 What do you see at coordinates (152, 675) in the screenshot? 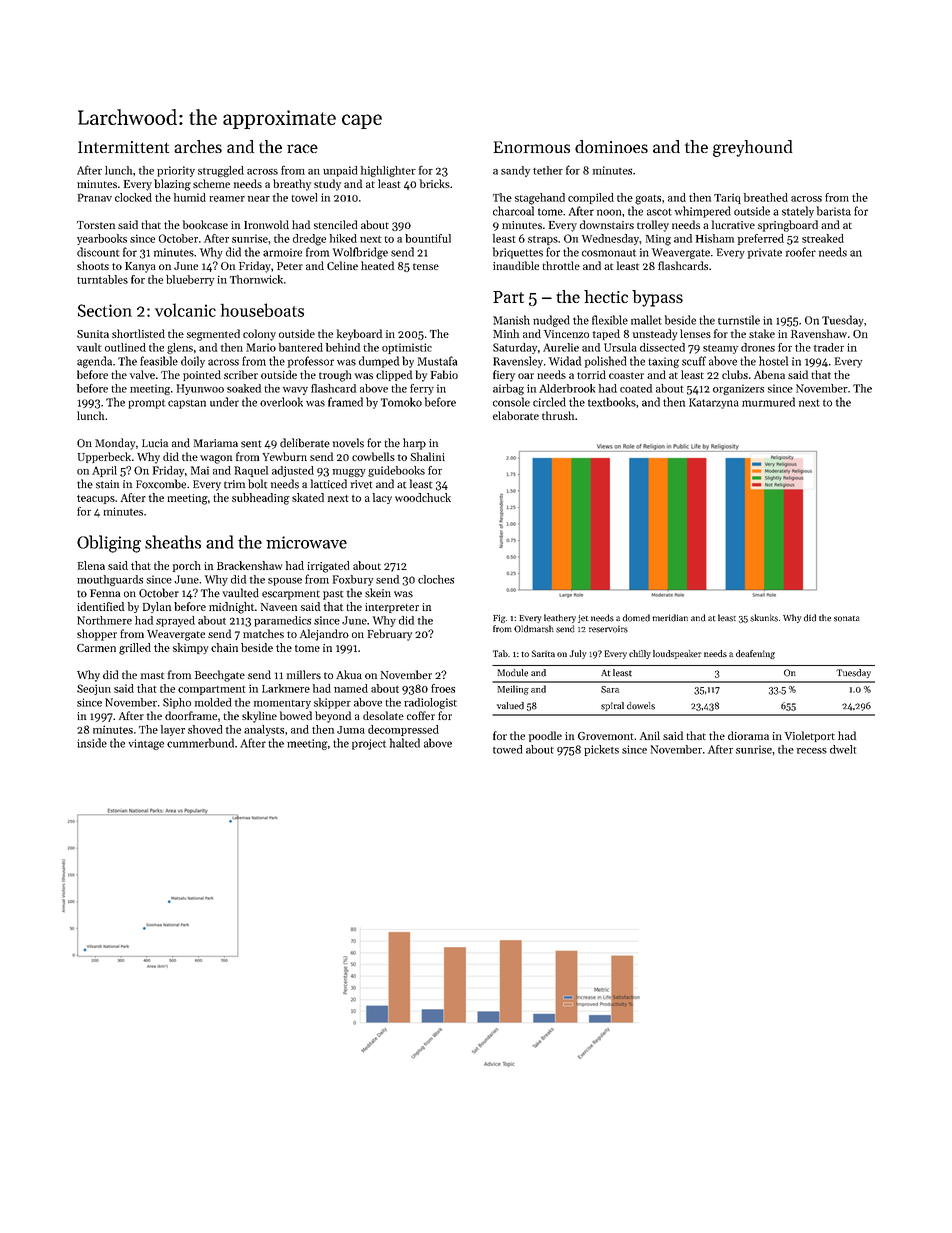
I see `mast` at bounding box center [152, 675].
